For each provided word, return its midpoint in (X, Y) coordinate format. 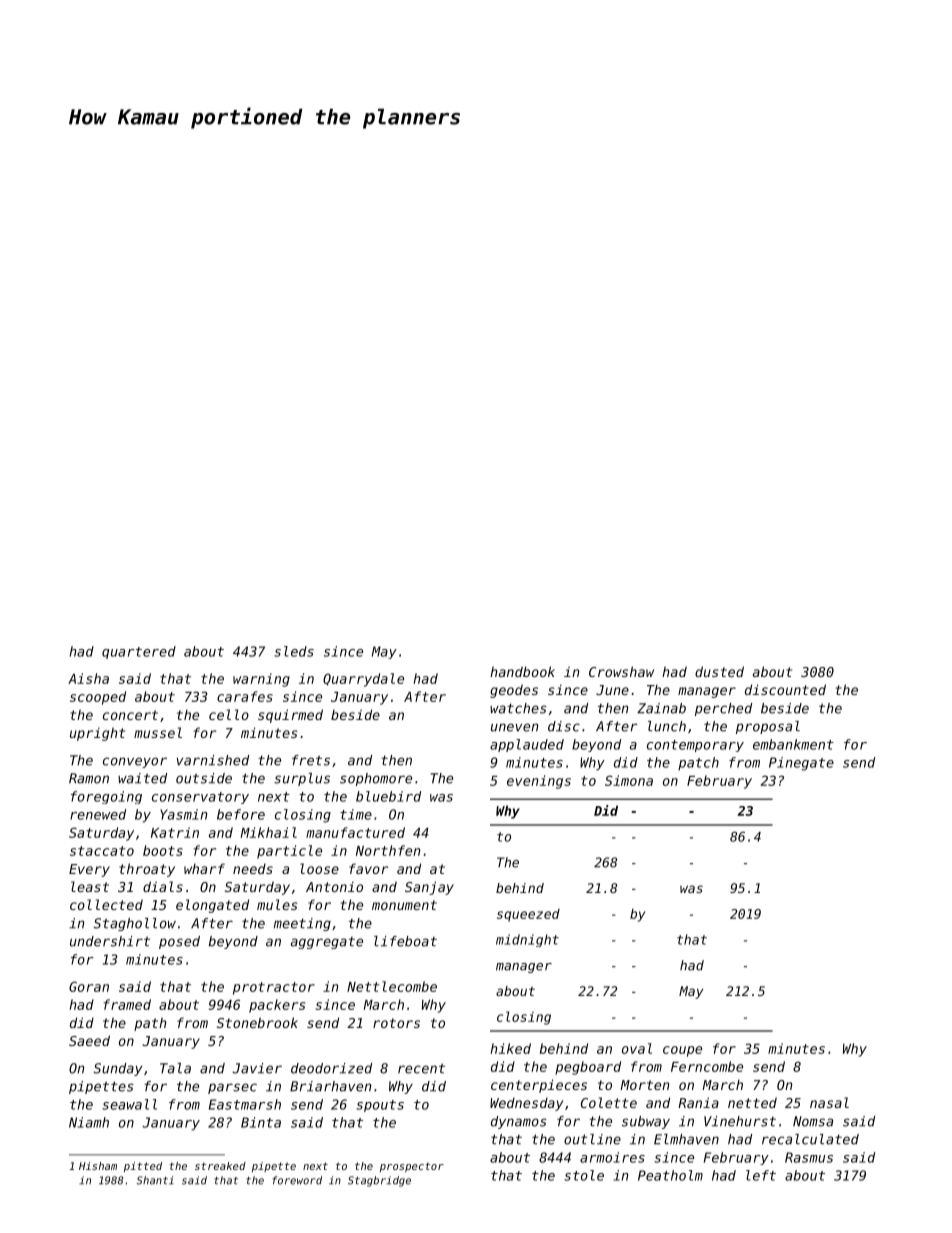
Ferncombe (707, 1066)
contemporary (695, 746)
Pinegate (801, 764)
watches (518, 708)
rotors (396, 1023)
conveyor (135, 762)
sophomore (376, 779)
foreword (297, 1180)
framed (127, 1004)
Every (89, 870)
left (761, 1175)
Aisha (88, 678)
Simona (629, 780)
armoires (612, 1157)
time (356, 814)
